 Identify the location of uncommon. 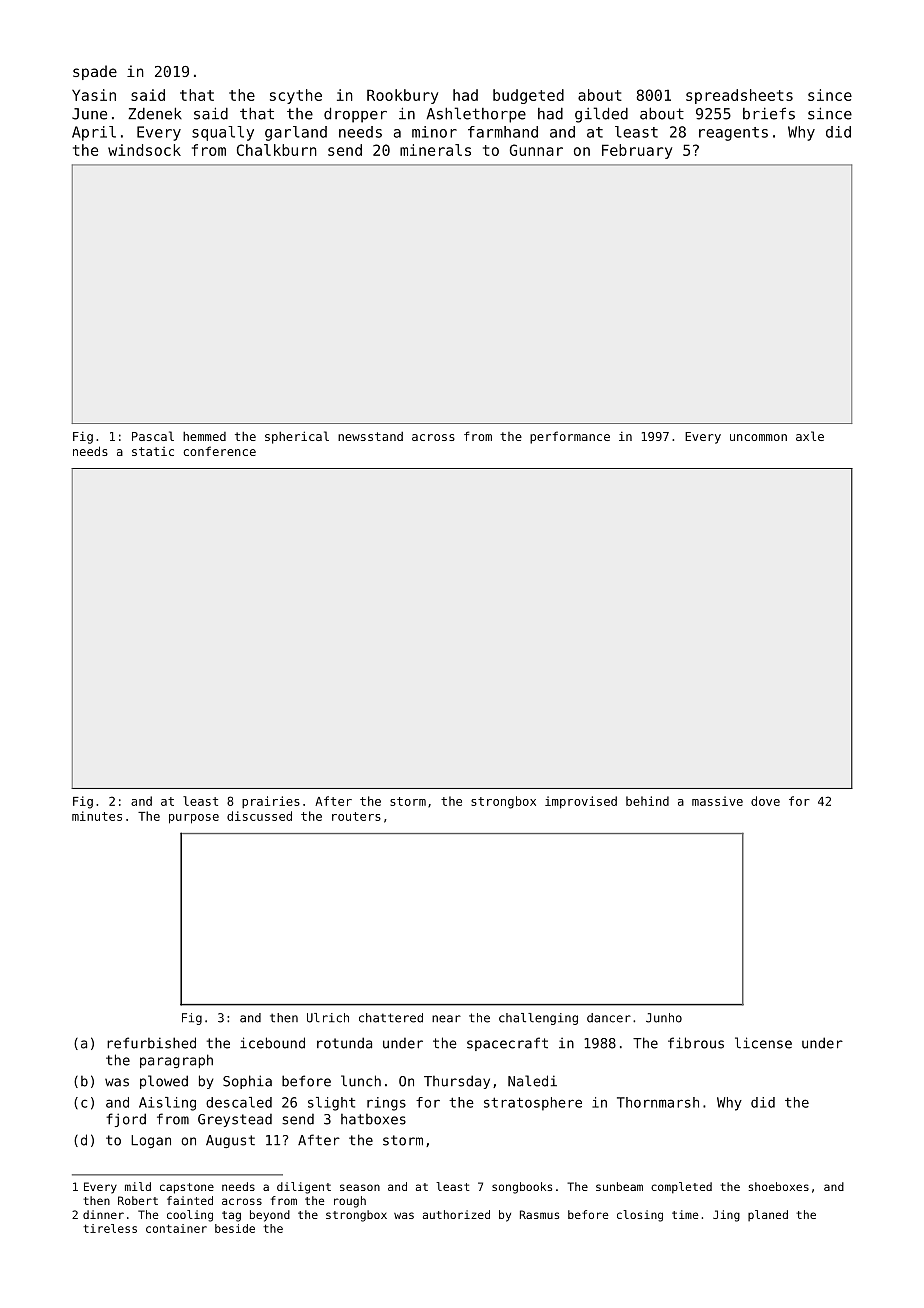
(758, 437).
